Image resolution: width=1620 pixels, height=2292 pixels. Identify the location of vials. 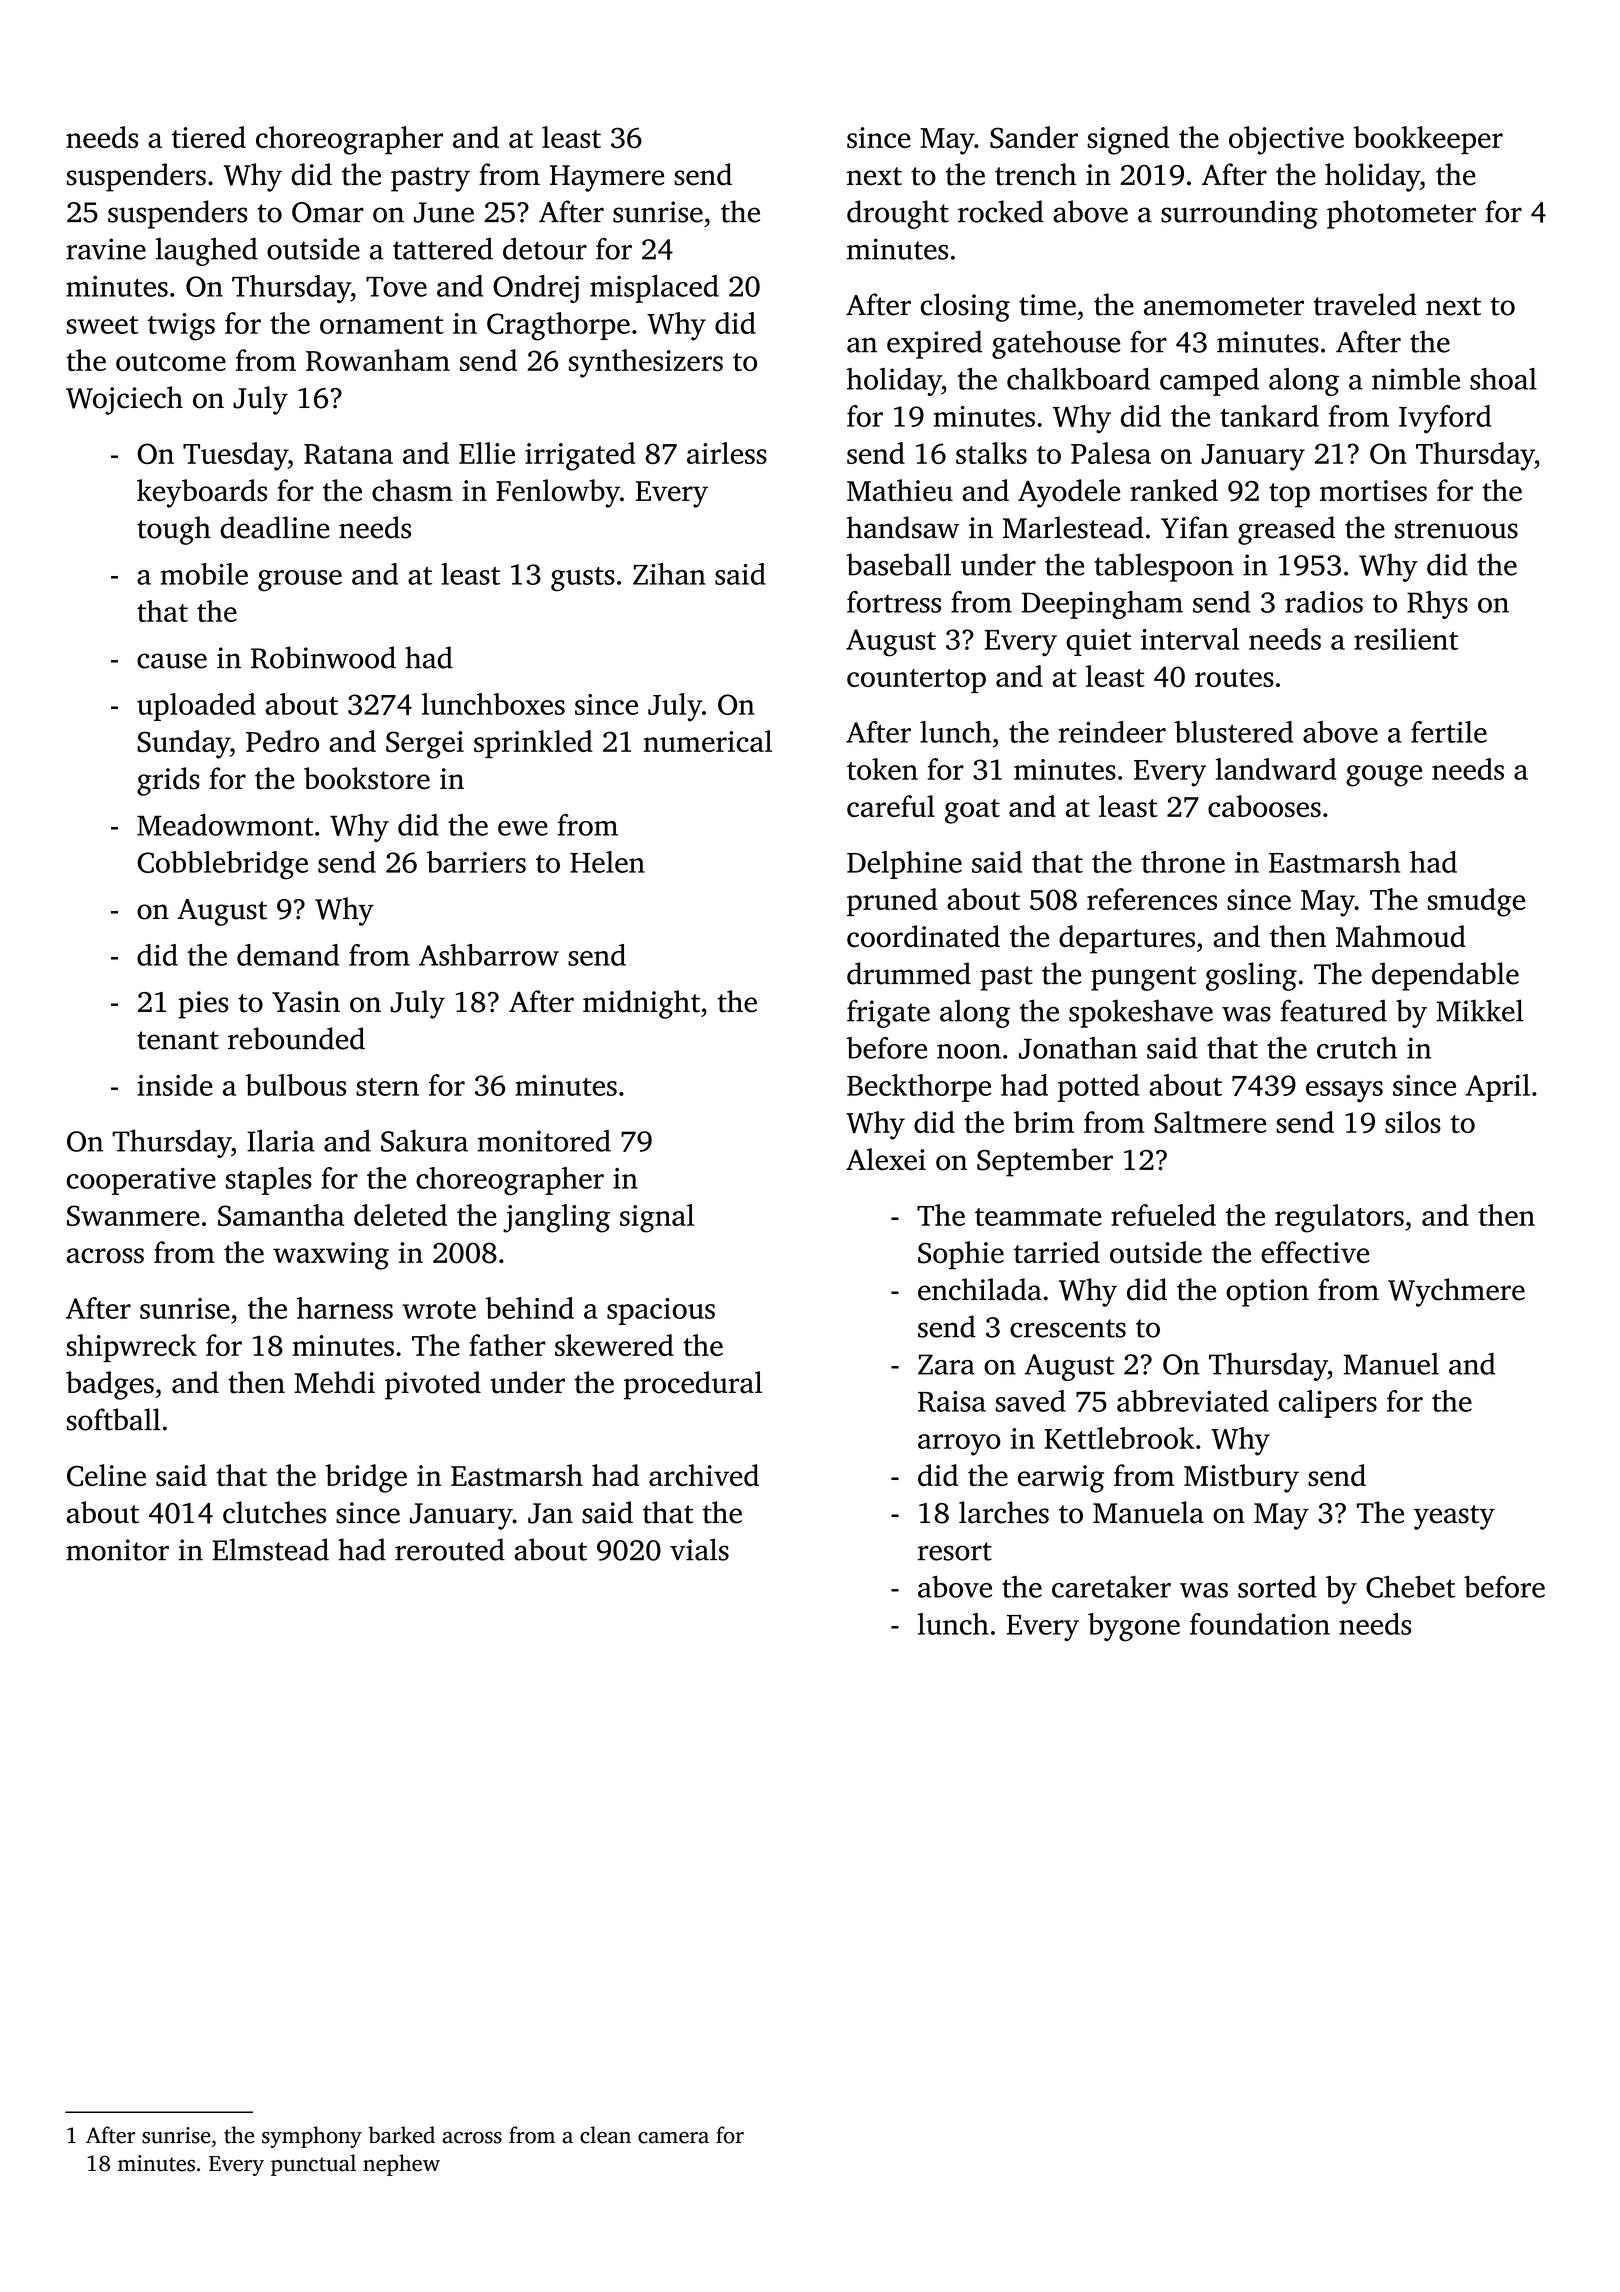
(699, 1549).
